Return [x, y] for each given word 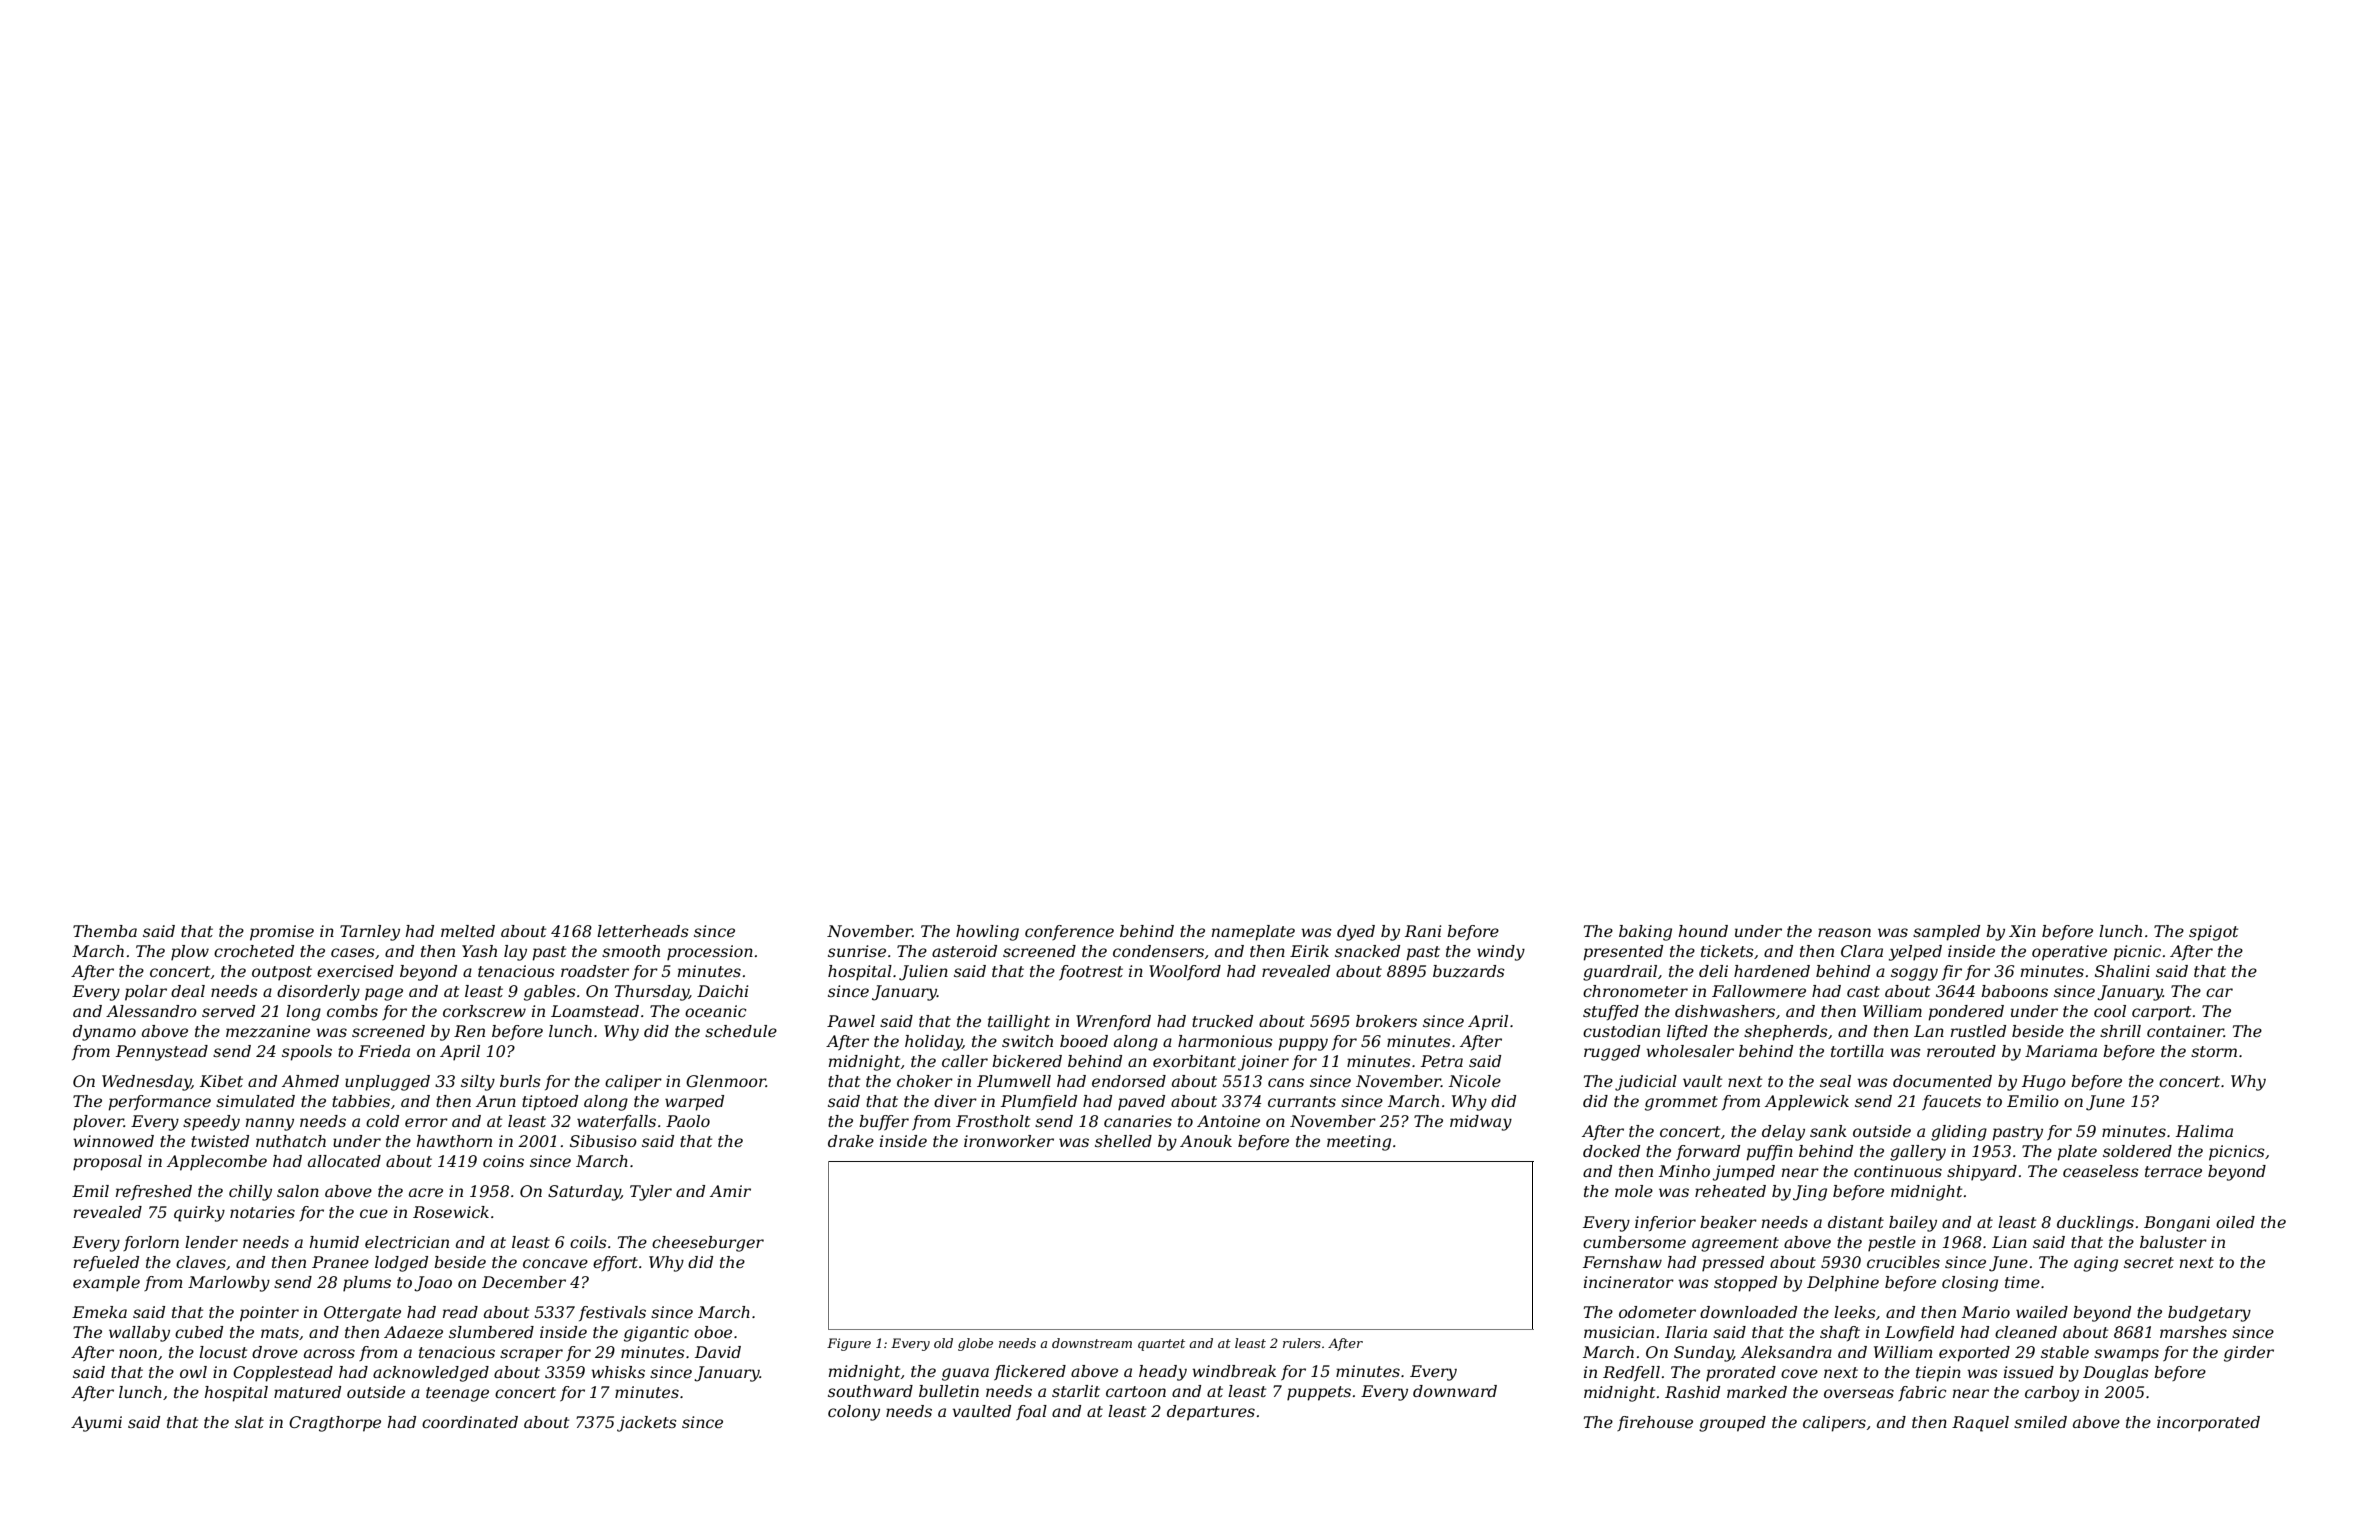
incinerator [1629, 1282]
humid [334, 1242]
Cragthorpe [335, 1424]
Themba [105, 931]
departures [1211, 1413]
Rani [1423, 931]
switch [1027, 1041]
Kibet [221, 1081]
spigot [2213, 933]
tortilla [1857, 1051]
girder [2249, 1354]
